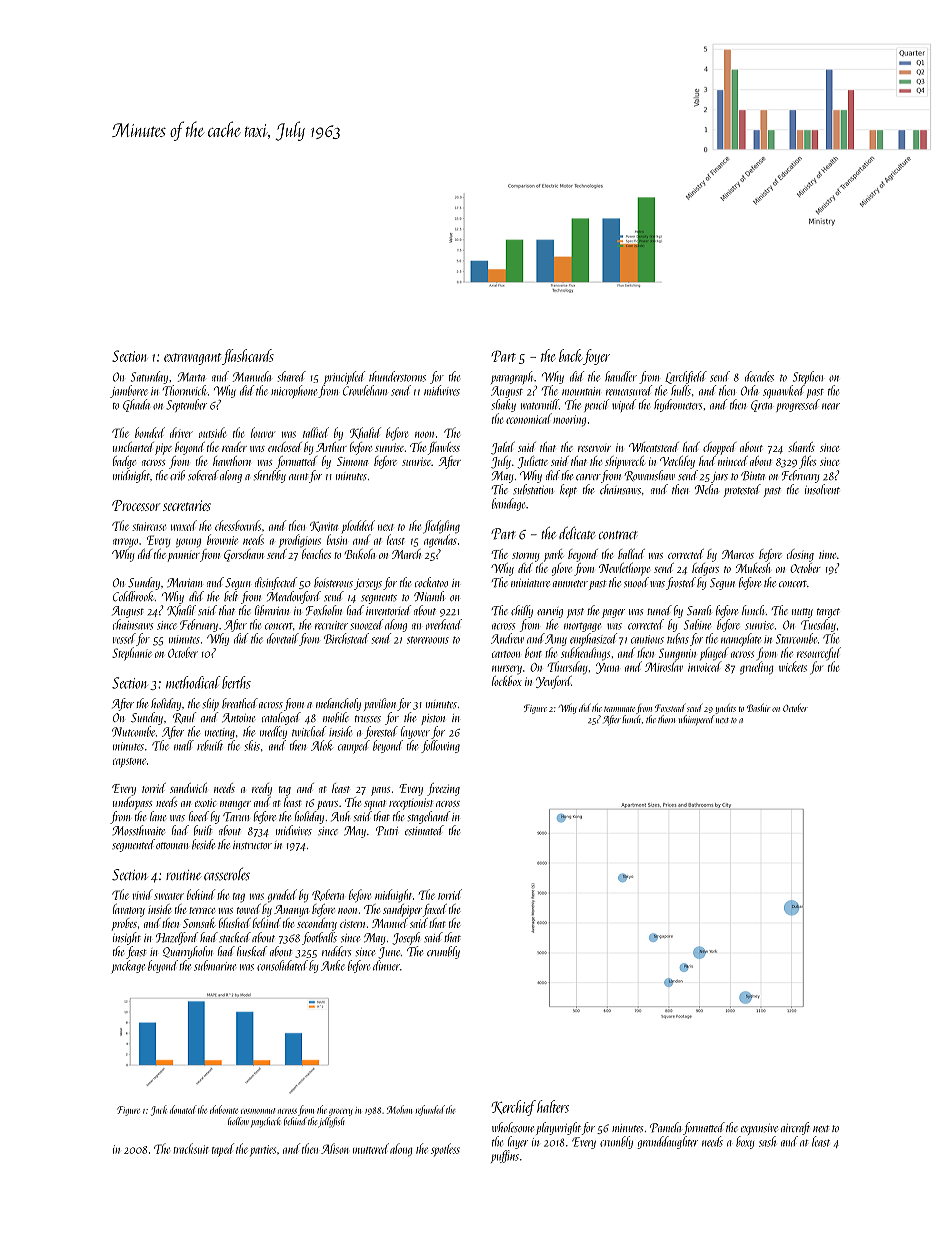  What do you see at coordinates (238, 525) in the document?
I see `chessboards` at bounding box center [238, 525].
